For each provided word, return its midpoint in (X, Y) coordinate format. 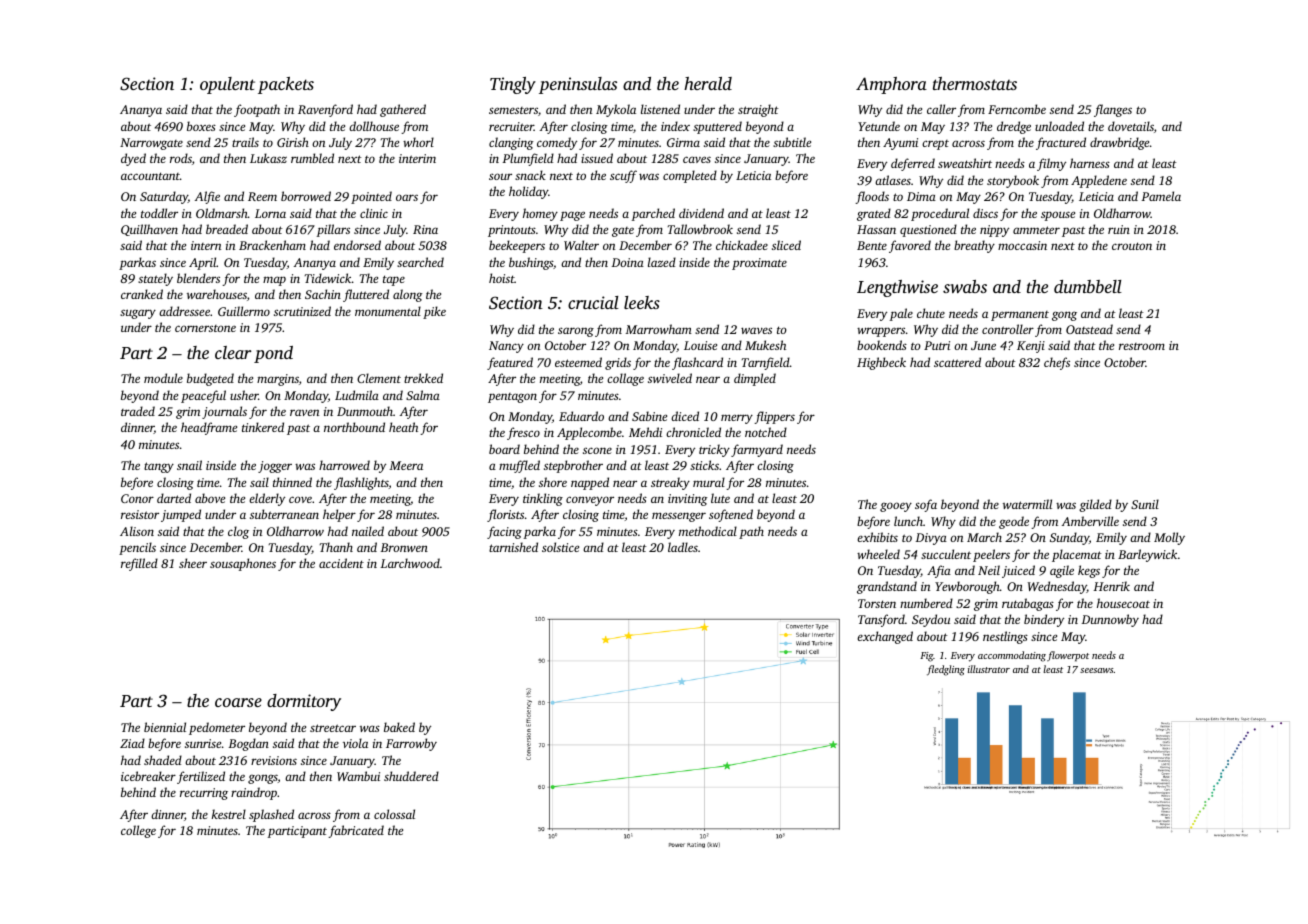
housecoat (1123, 603)
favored (910, 246)
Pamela (1161, 196)
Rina (425, 229)
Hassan (876, 229)
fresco (523, 433)
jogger (275, 467)
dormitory (304, 702)
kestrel (229, 814)
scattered (957, 362)
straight (758, 110)
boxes (201, 126)
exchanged (885, 637)
